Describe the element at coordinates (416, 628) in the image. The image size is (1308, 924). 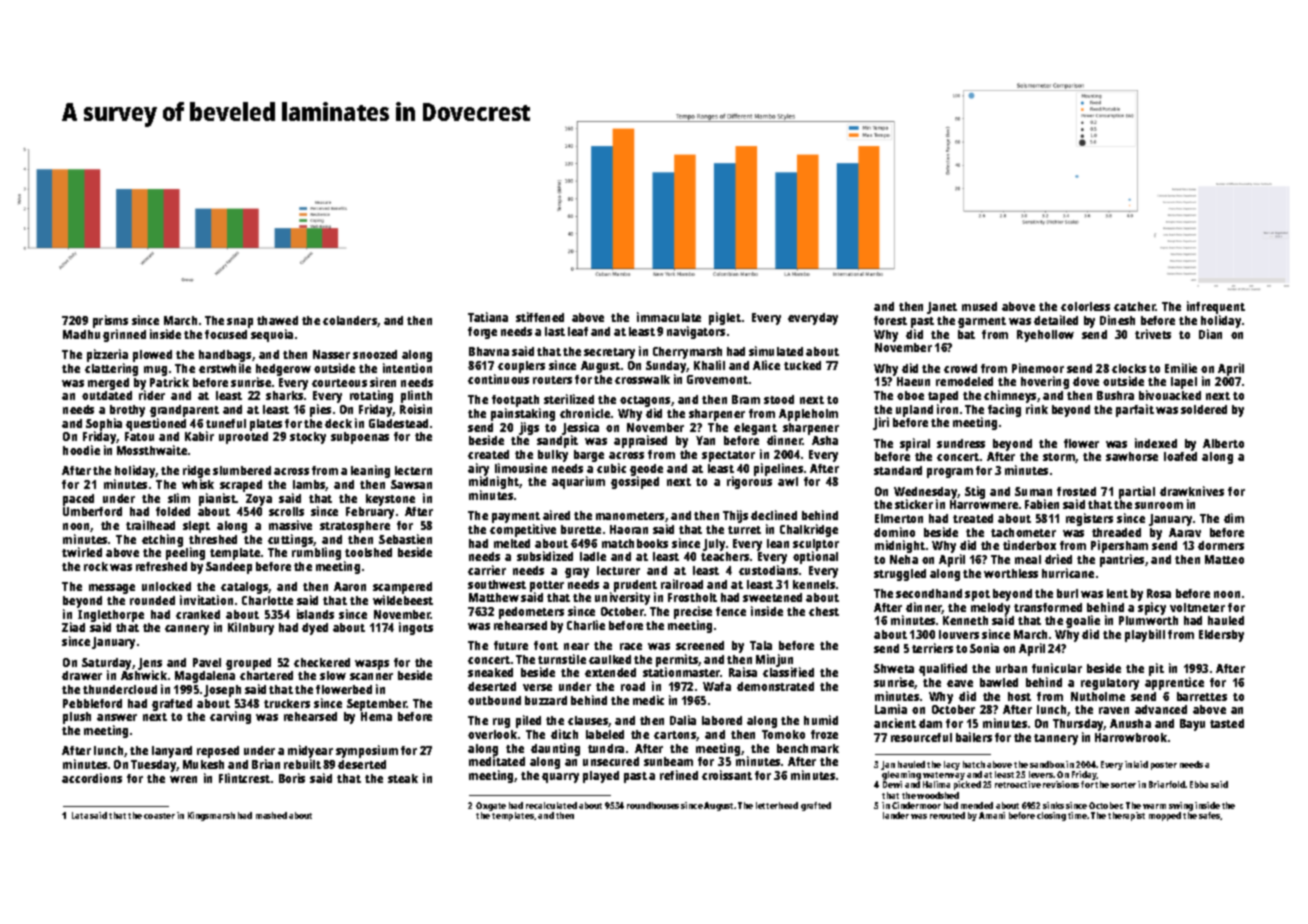
I see `ingots` at that location.
